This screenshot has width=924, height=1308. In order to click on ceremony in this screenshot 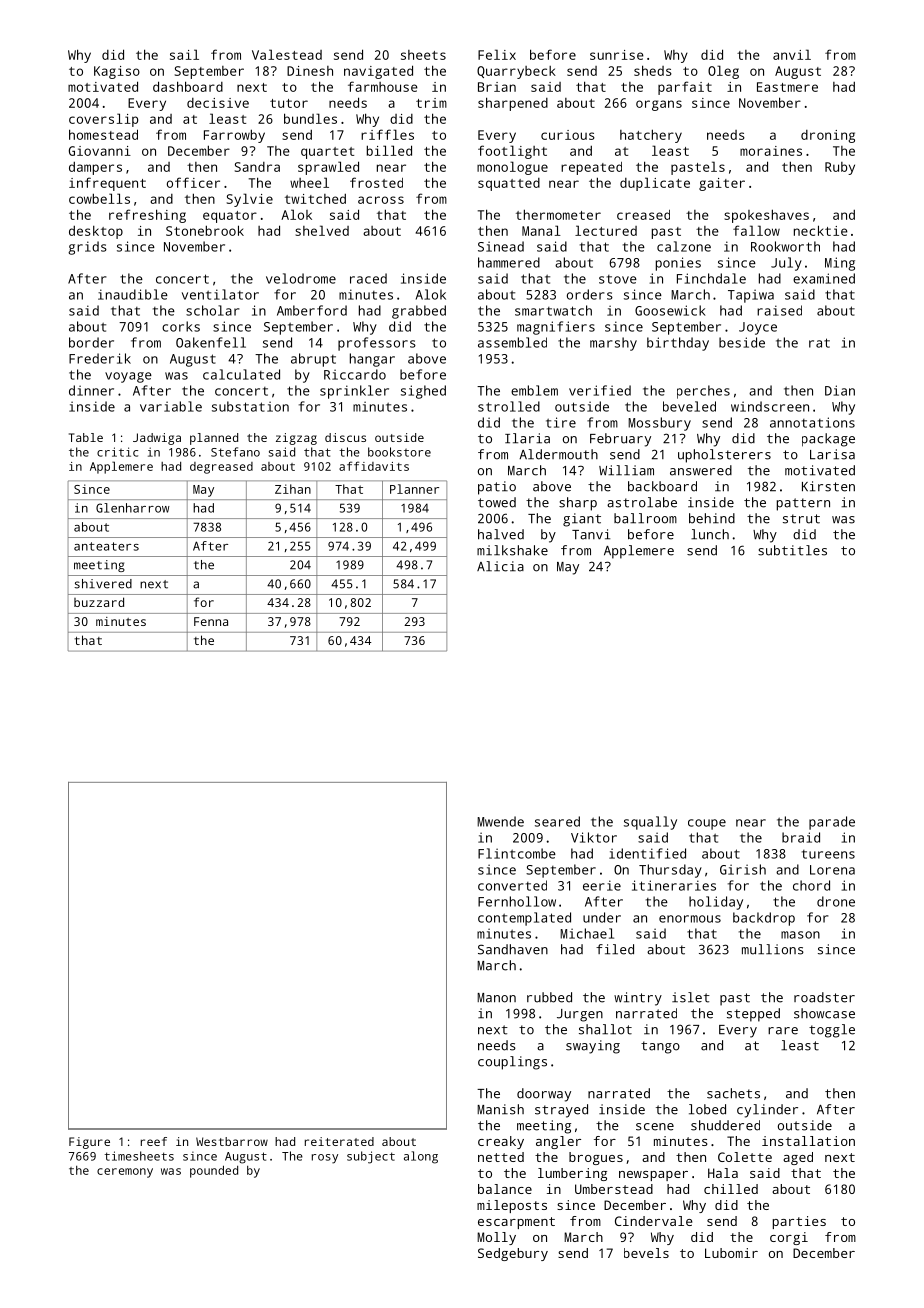, I will do `click(125, 1173)`.
